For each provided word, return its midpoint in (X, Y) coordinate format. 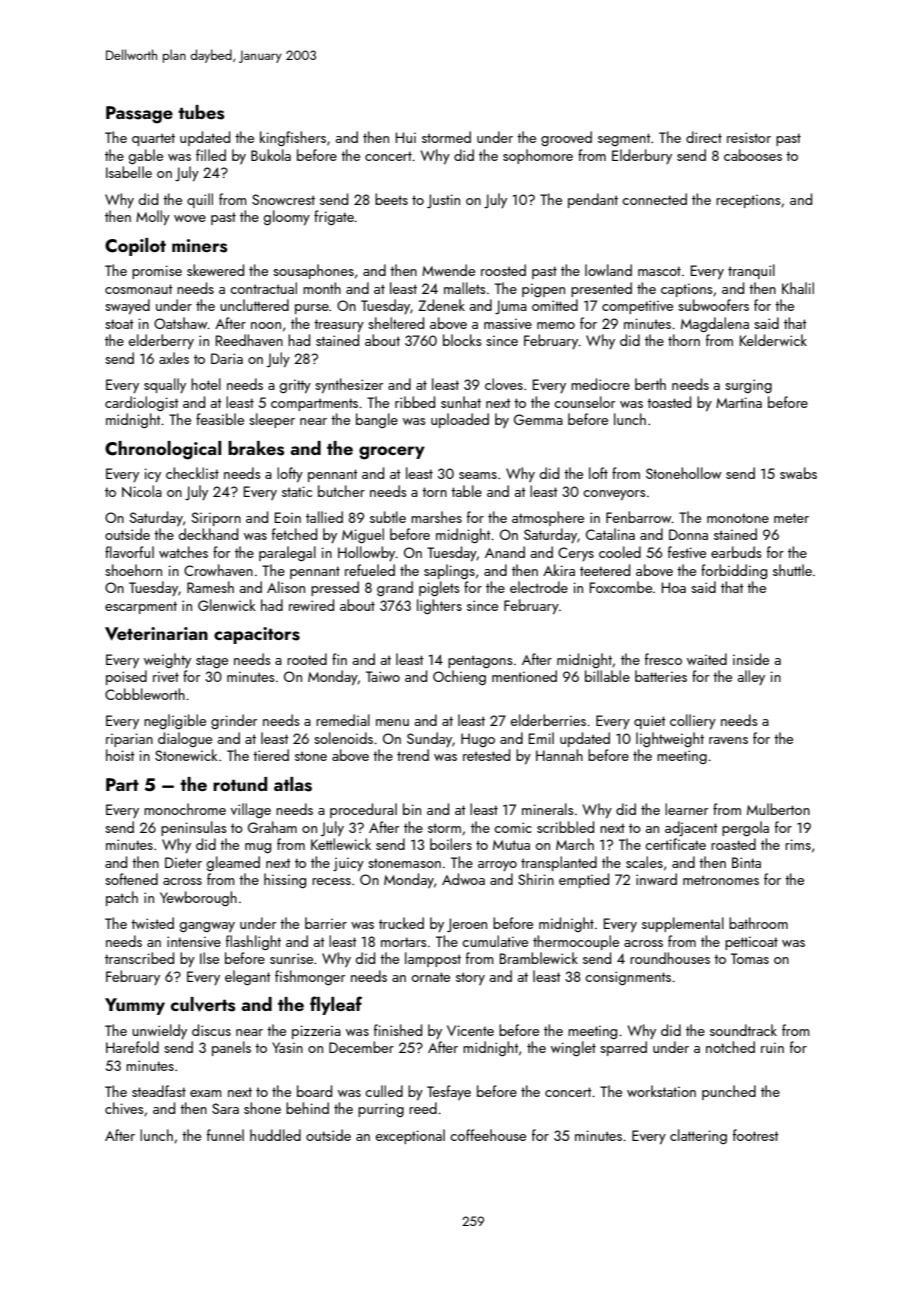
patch (122, 898)
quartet (153, 139)
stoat (119, 324)
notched (730, 1047)
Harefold (132, 1047)
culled (384, 1091)
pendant (593, 200)
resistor (749, 137)
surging (748, 386)
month (322, 288)
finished (398, 1030)
